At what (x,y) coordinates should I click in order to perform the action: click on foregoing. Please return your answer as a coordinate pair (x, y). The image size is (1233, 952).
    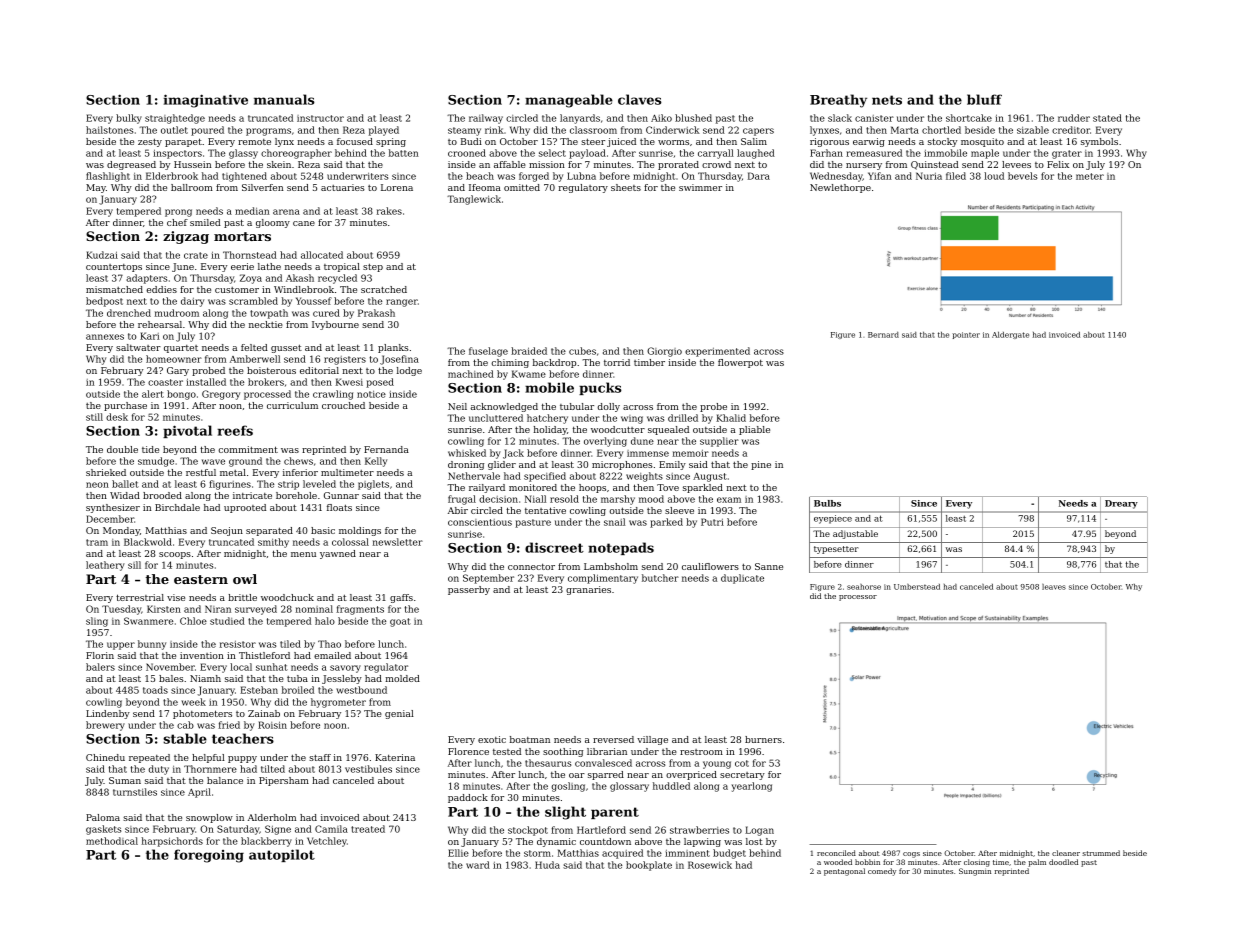
    Looking at the image, I should click on (209, 856).
